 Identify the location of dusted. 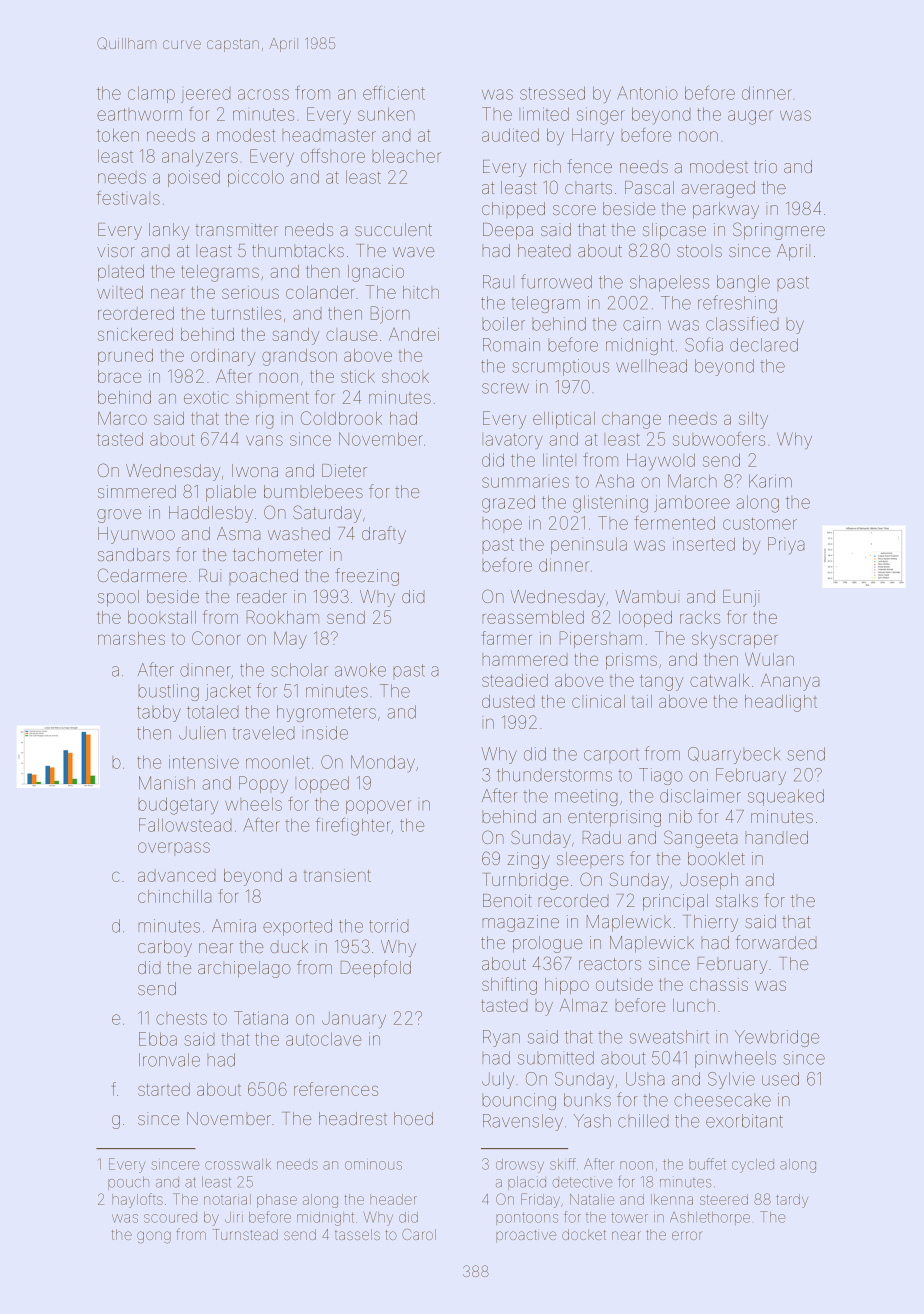
(508, 701).
